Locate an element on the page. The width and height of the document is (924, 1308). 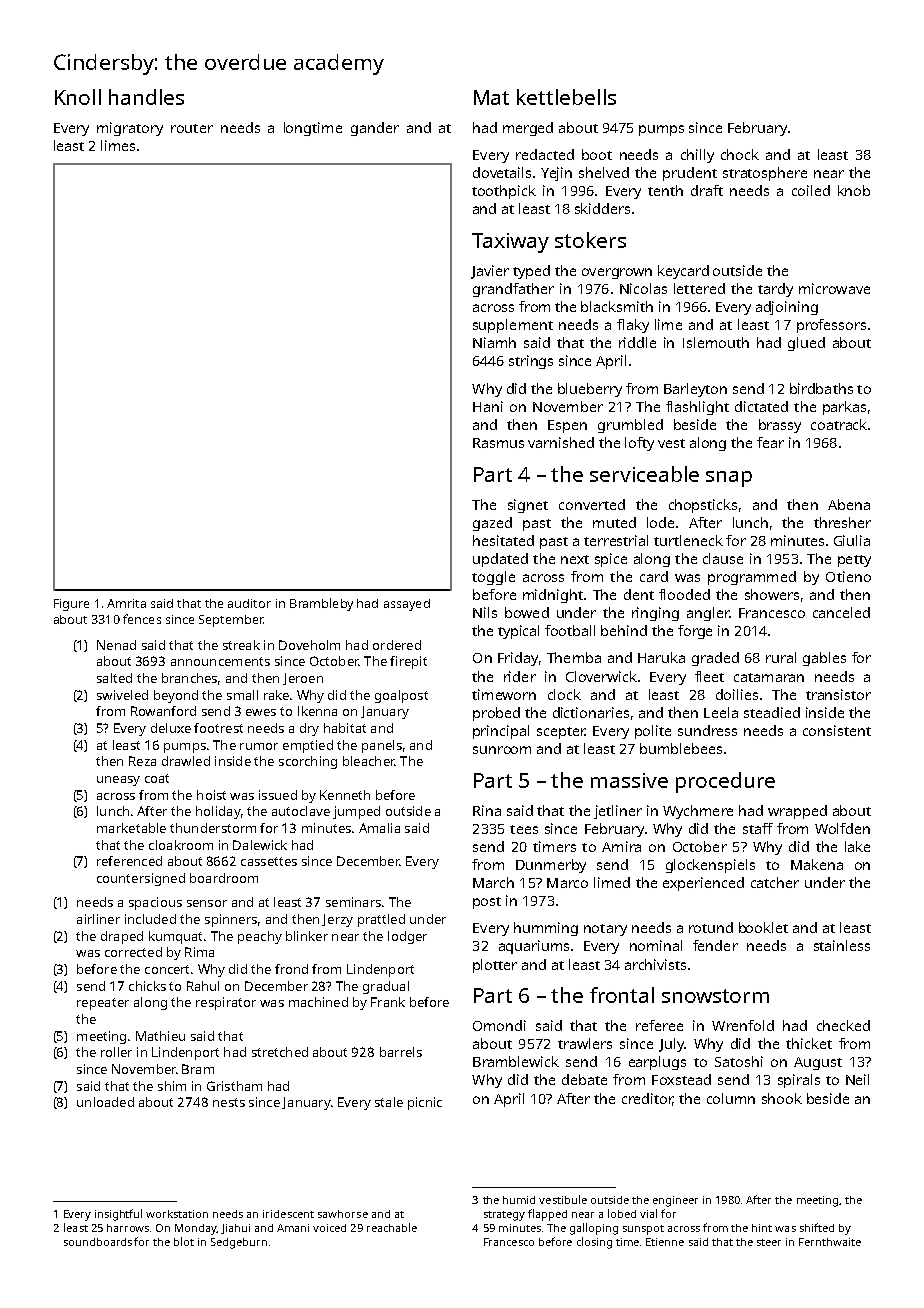
handles is located at coordinates (146, 97).
